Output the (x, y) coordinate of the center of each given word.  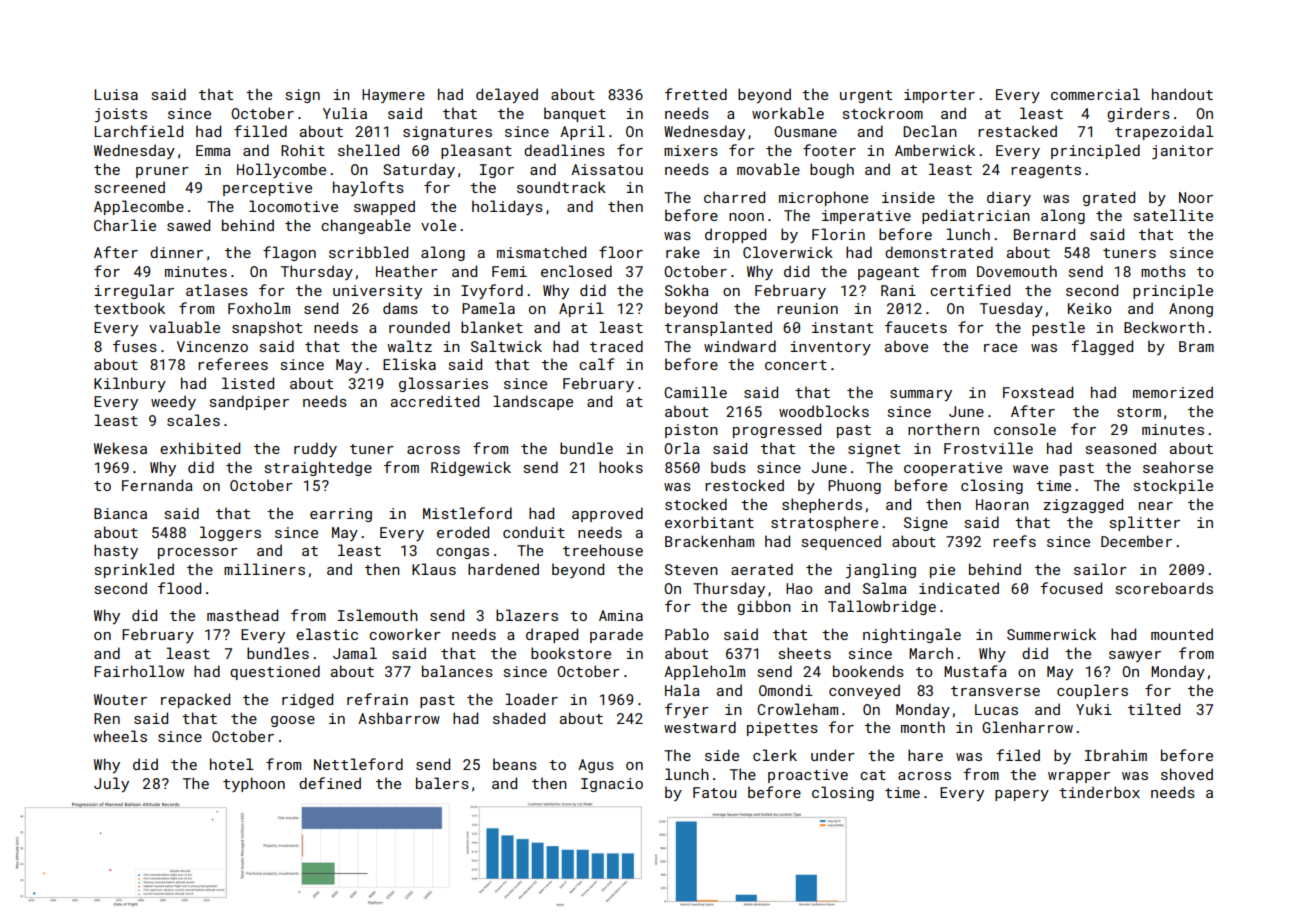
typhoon (254, 784)
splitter (1145, 523)
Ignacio (612, 785)
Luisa (116, 94)
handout (1182, 94)
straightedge (318, 468)
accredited (435, 401)
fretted (696, 94)
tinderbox (1099, 792)
